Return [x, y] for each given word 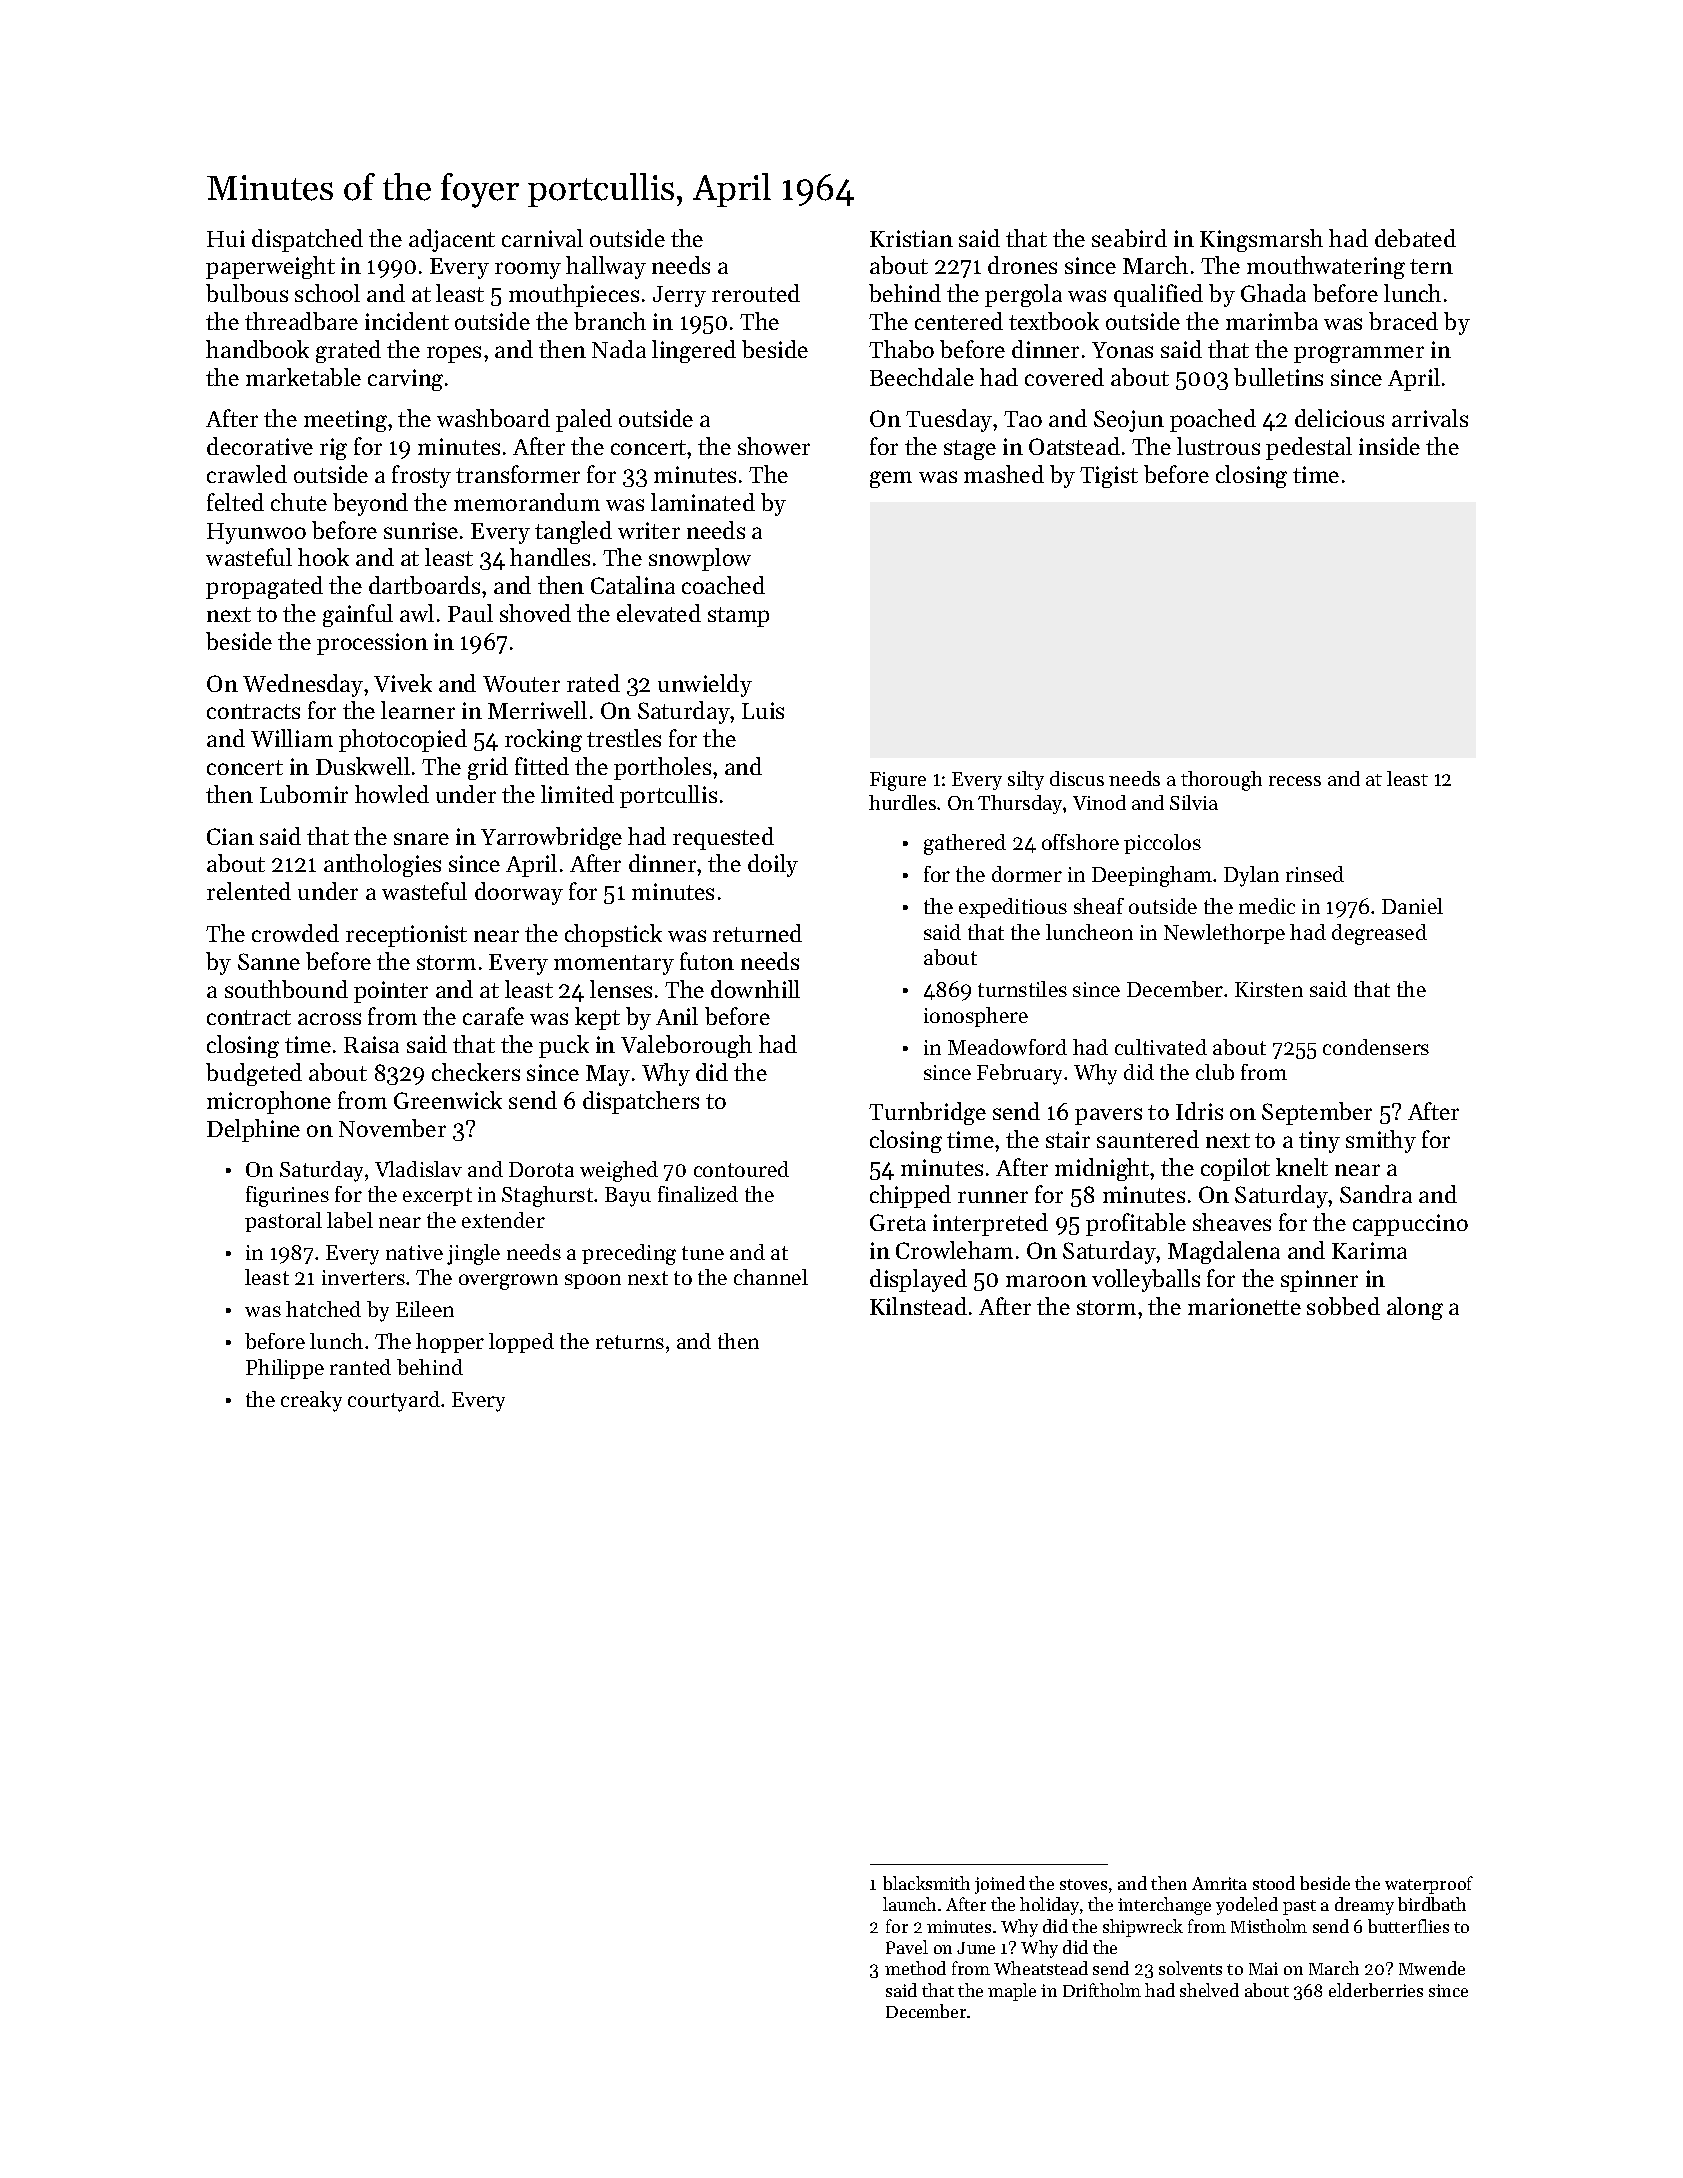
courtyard [394, 1401]
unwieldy [705, 685]
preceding [629, 1254]
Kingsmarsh [1261, 240]
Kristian [911, 238]
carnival [542, 238]
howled [392, 794]
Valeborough [686, 1046]
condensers [1376, 1047]
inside [1389, 446]
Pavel [907, 1947]
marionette [1244, 1306]
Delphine [253, 1130]
